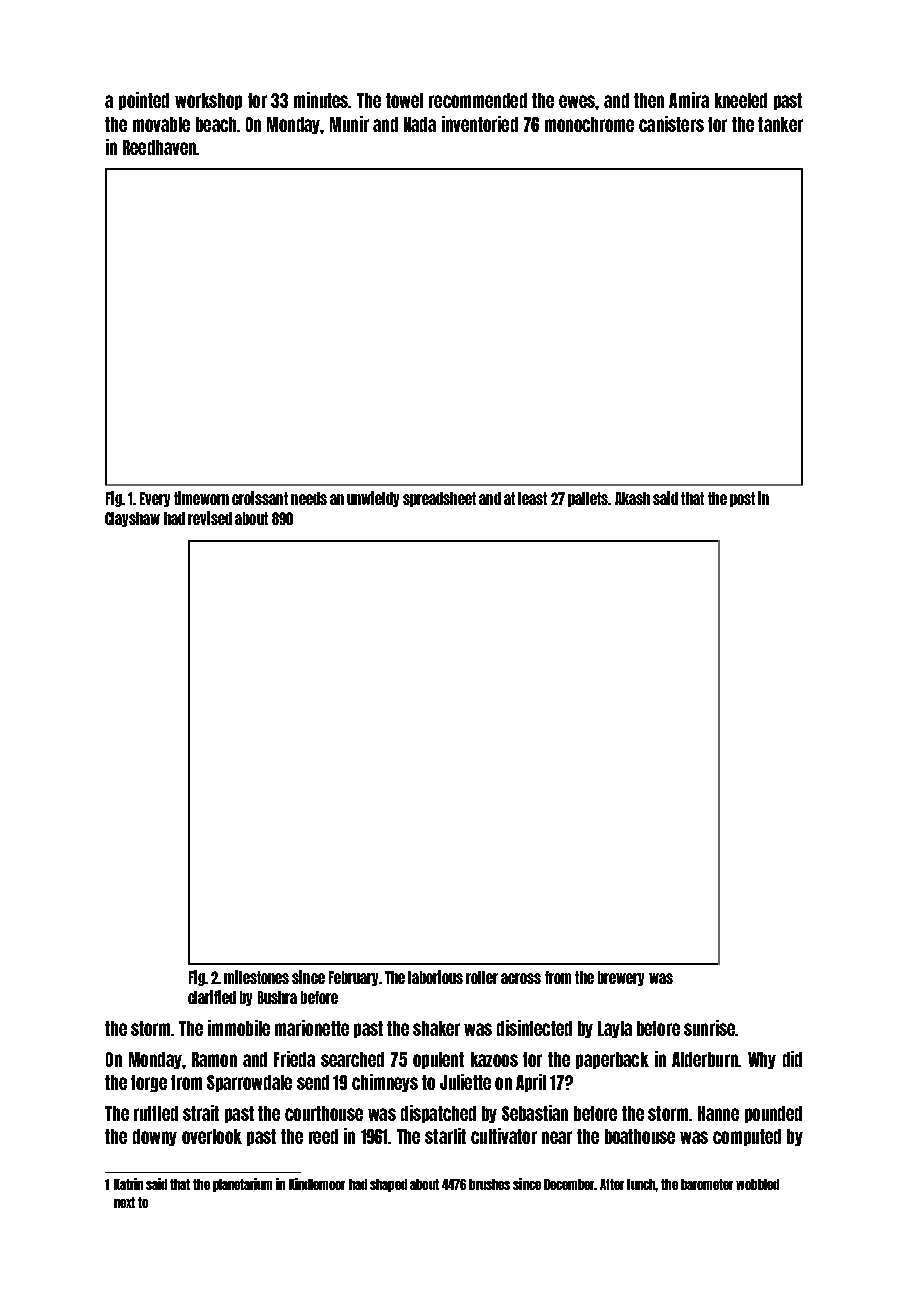 The width and height of the screenshot is (908, 1316). Describe the element at coordinates (349, 124) in the screenshot. I see `Munir` at that location.
